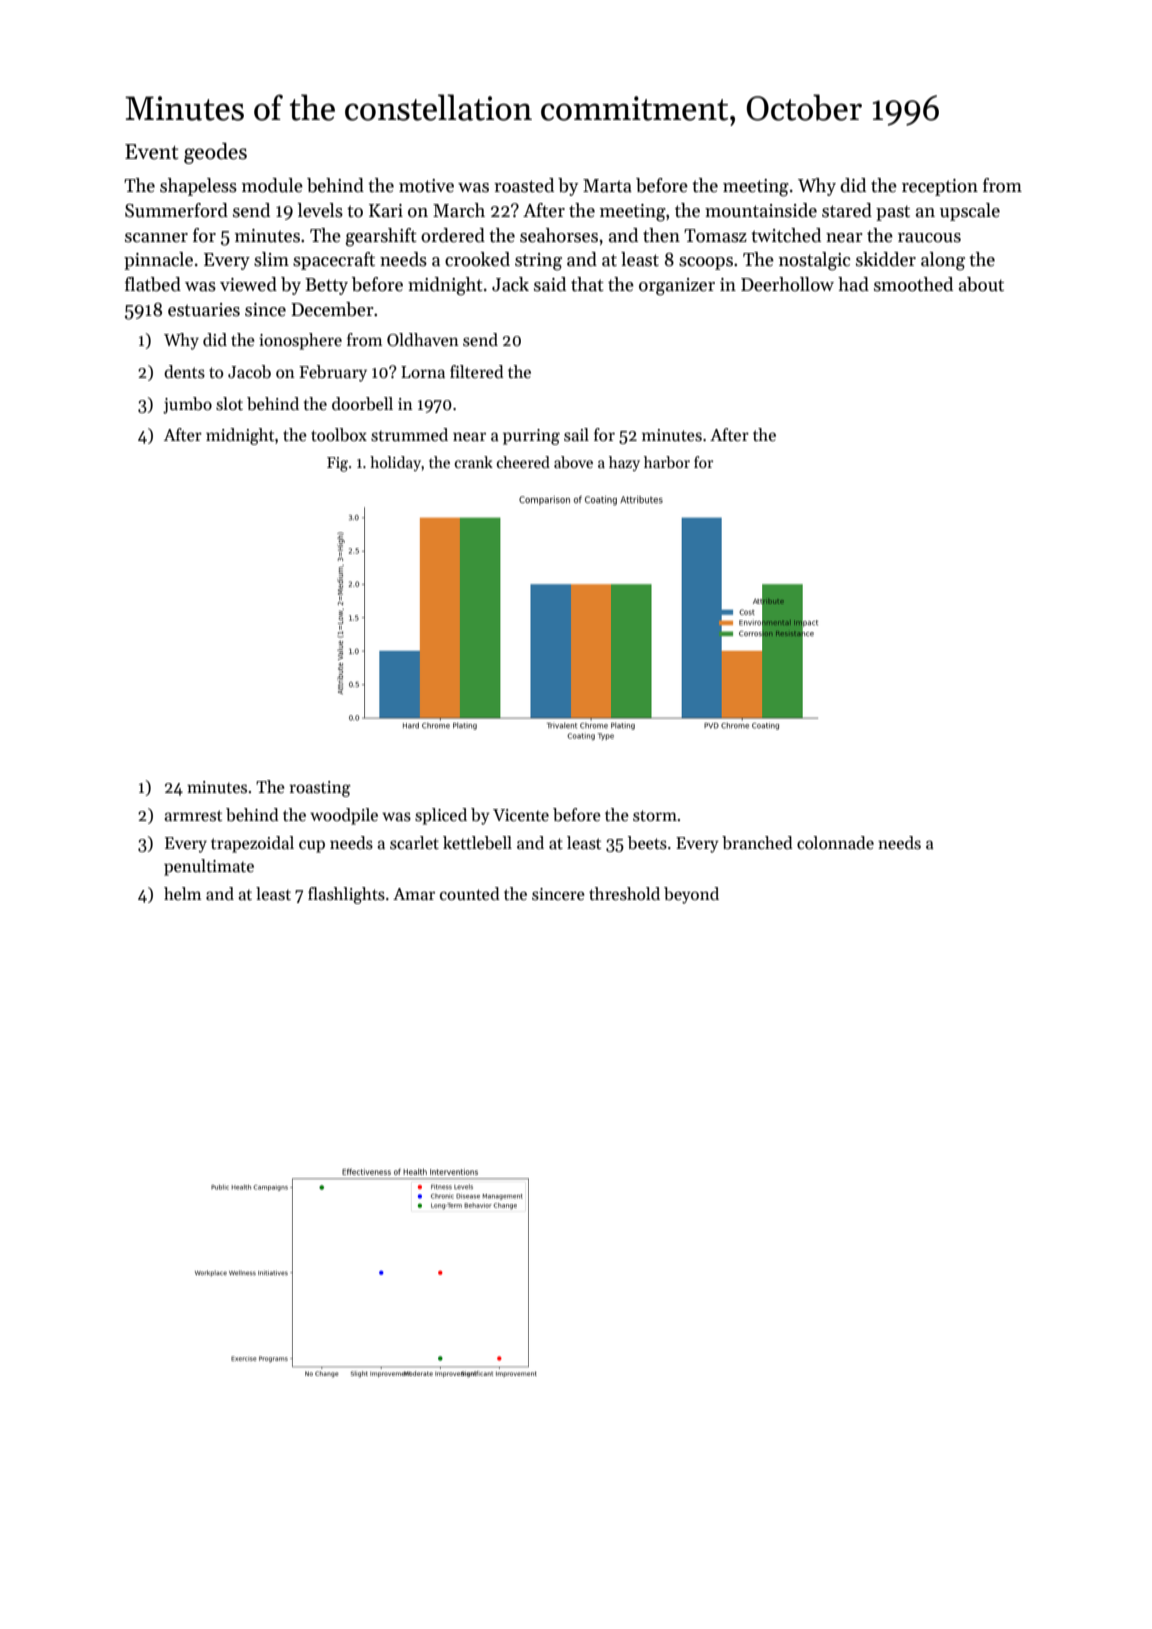 This screenshot has width=1152, height=1629. I want to click on harbor, so click(667, 462).
